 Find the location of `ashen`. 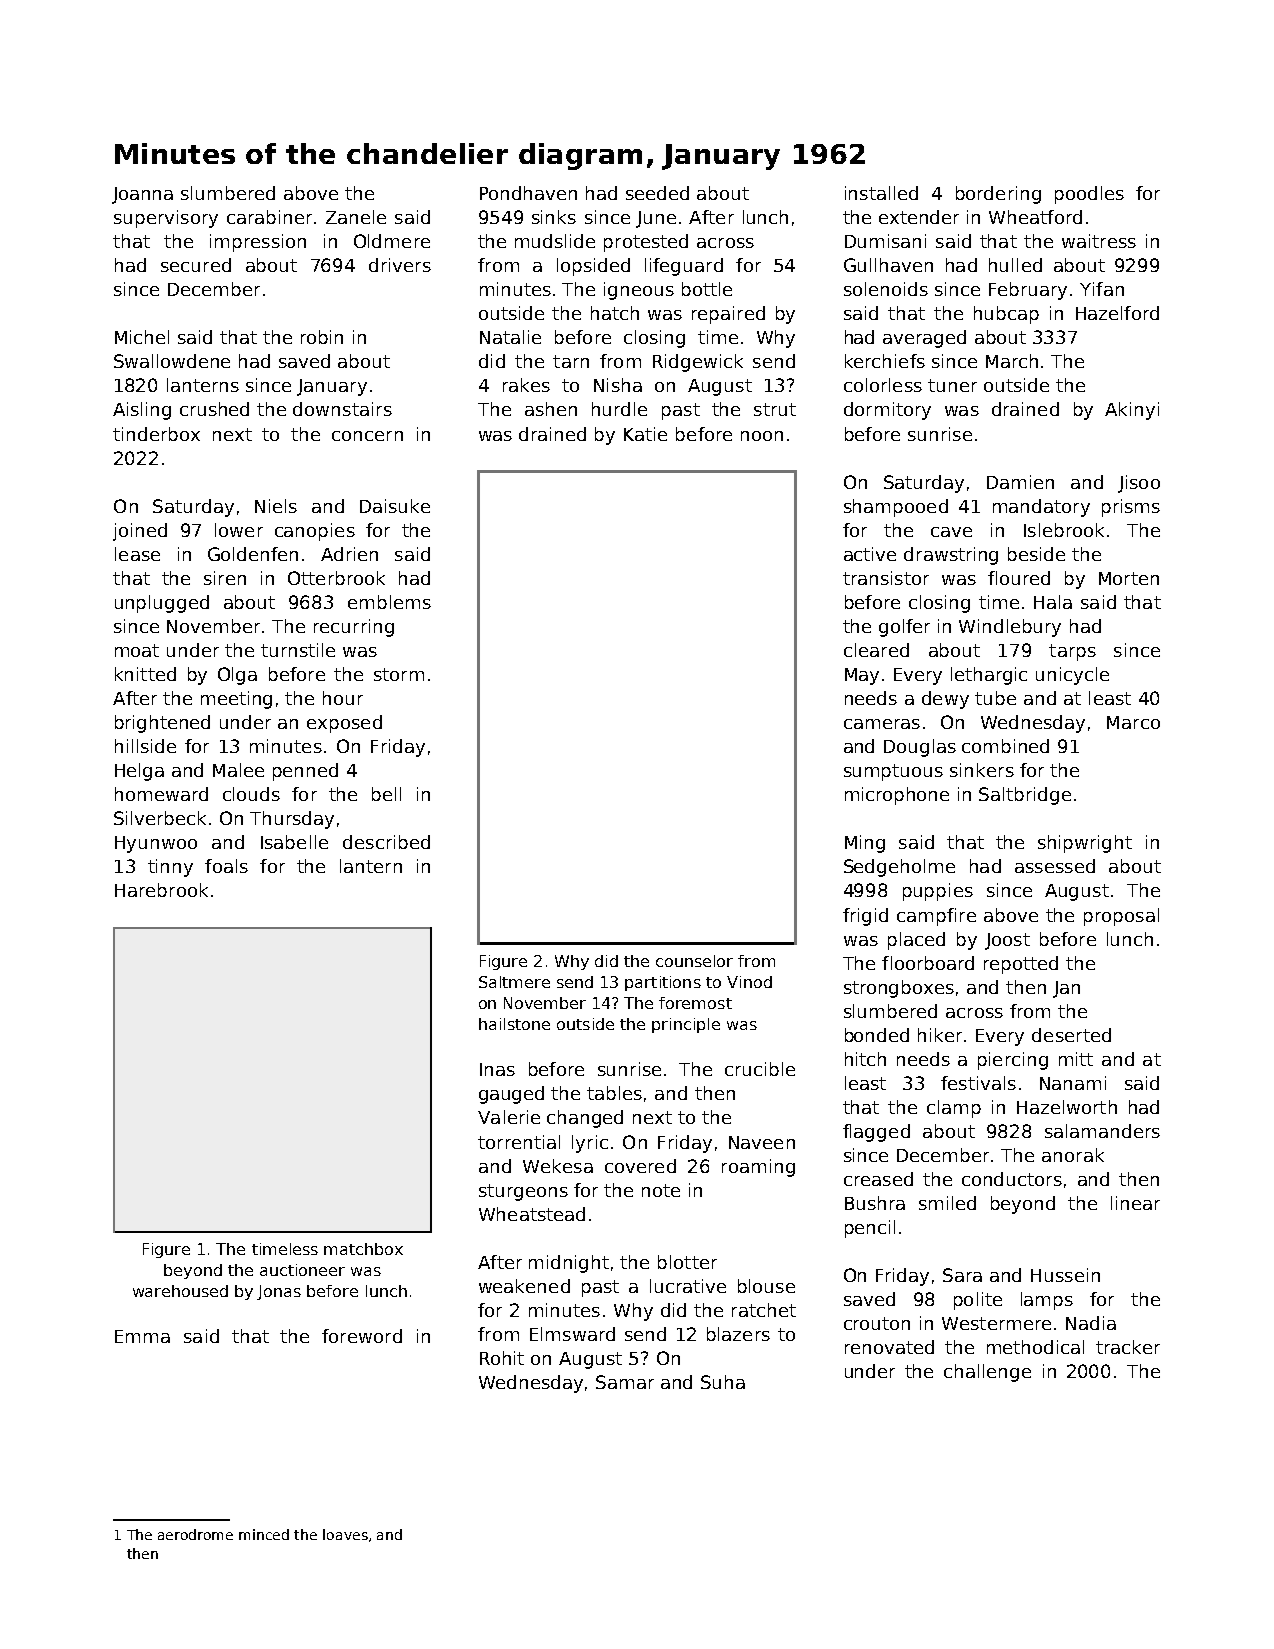

ashen is located at coordinates (551, 409).
